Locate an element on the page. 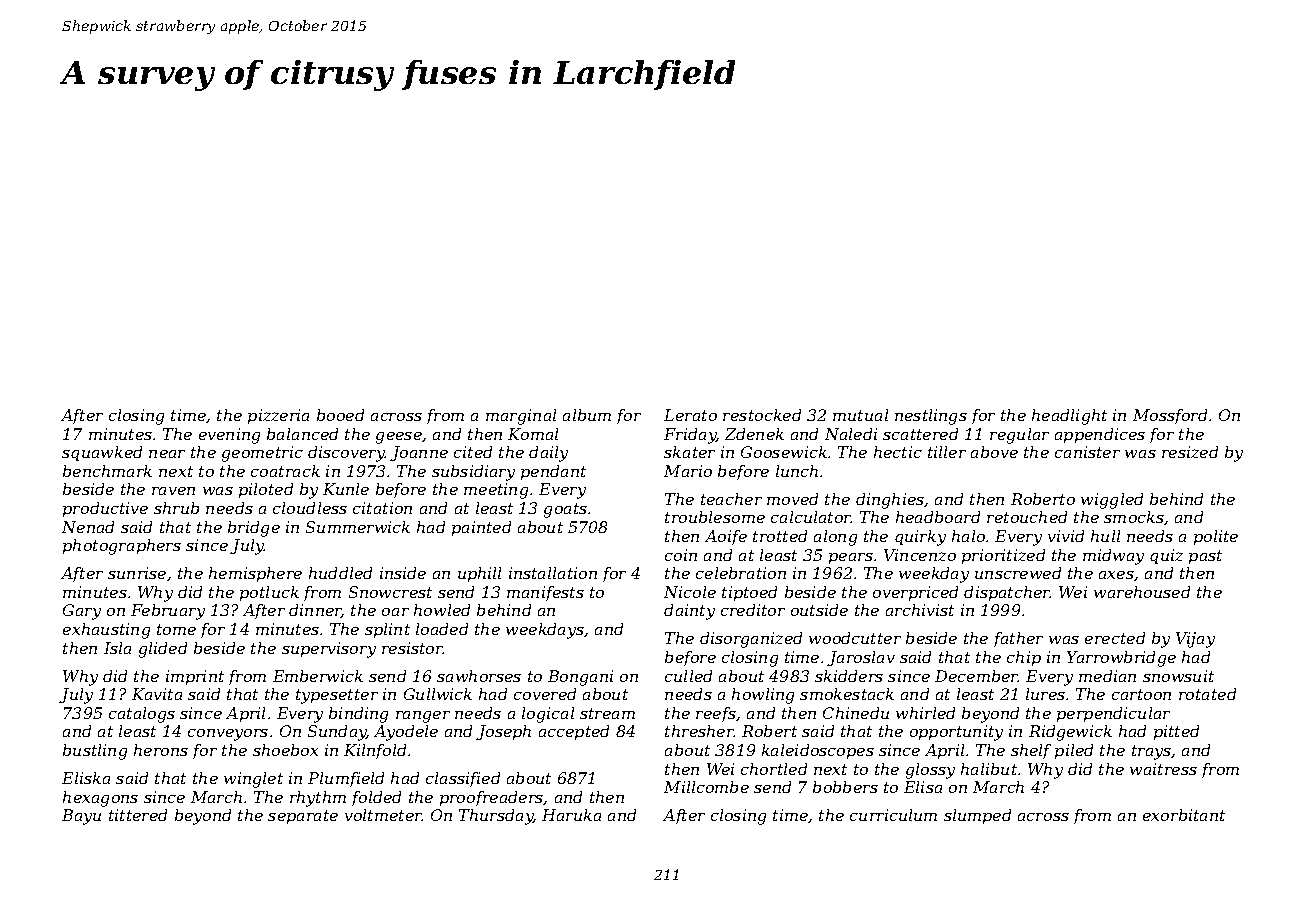 This image has height=924, width=1308. troublesome is located at coordinates (715, 517).
